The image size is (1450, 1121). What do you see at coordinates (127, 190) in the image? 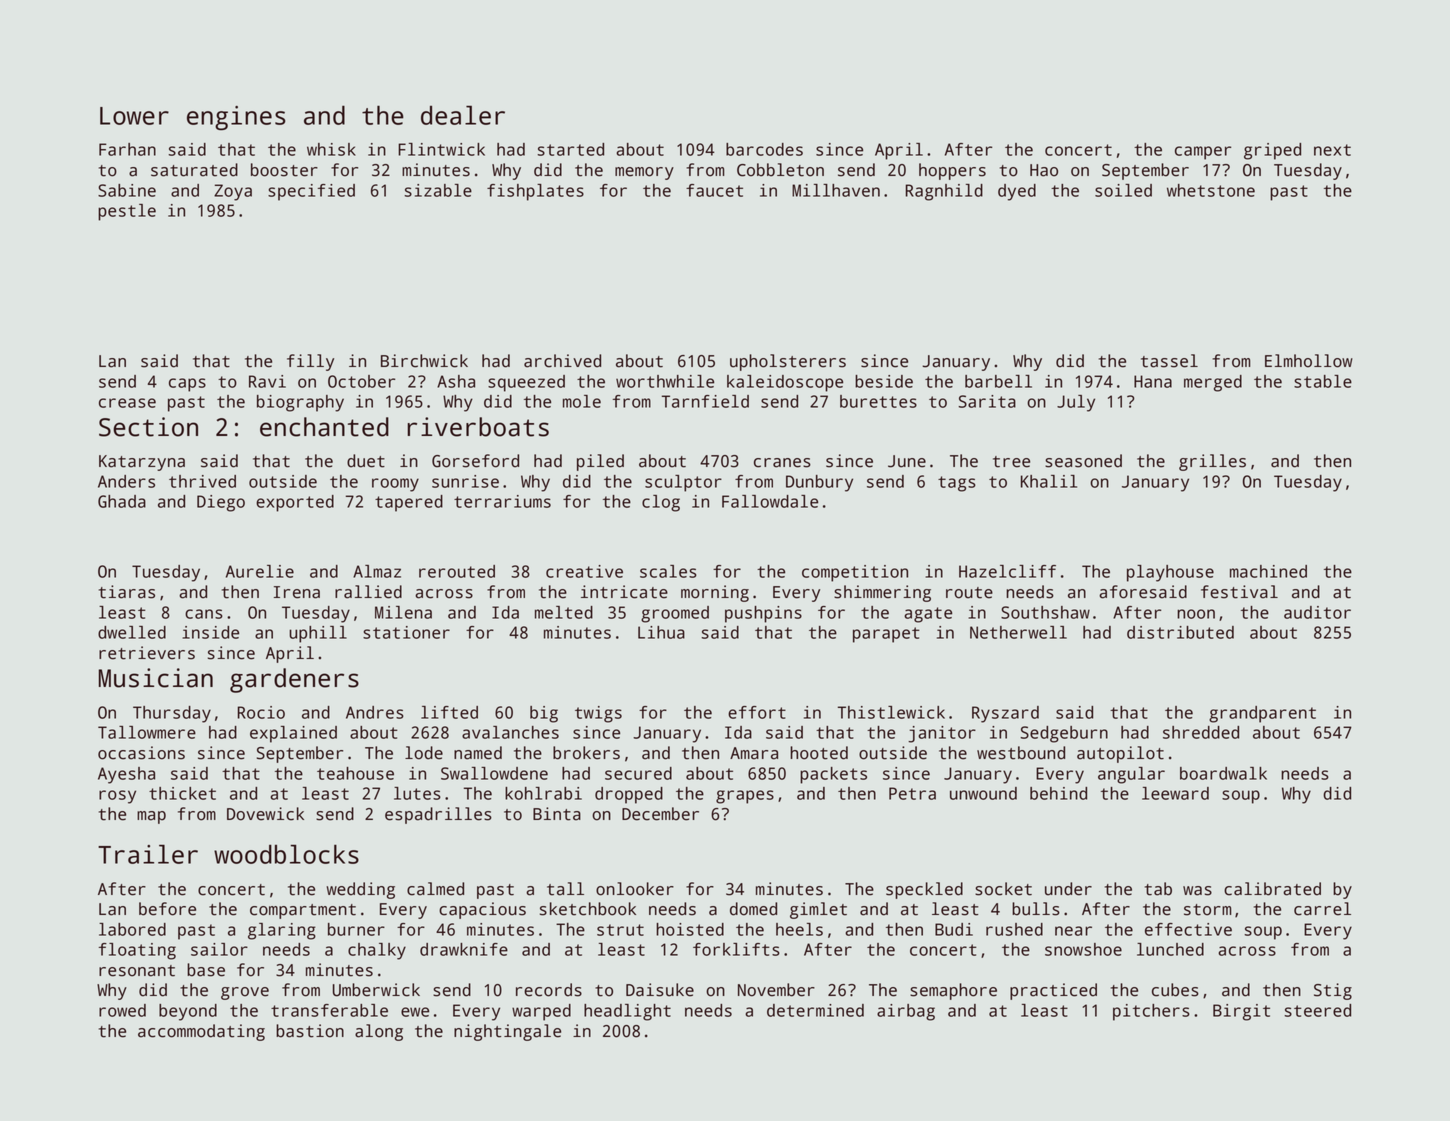
I see `Sabine` at bounding box center [127, 190].
